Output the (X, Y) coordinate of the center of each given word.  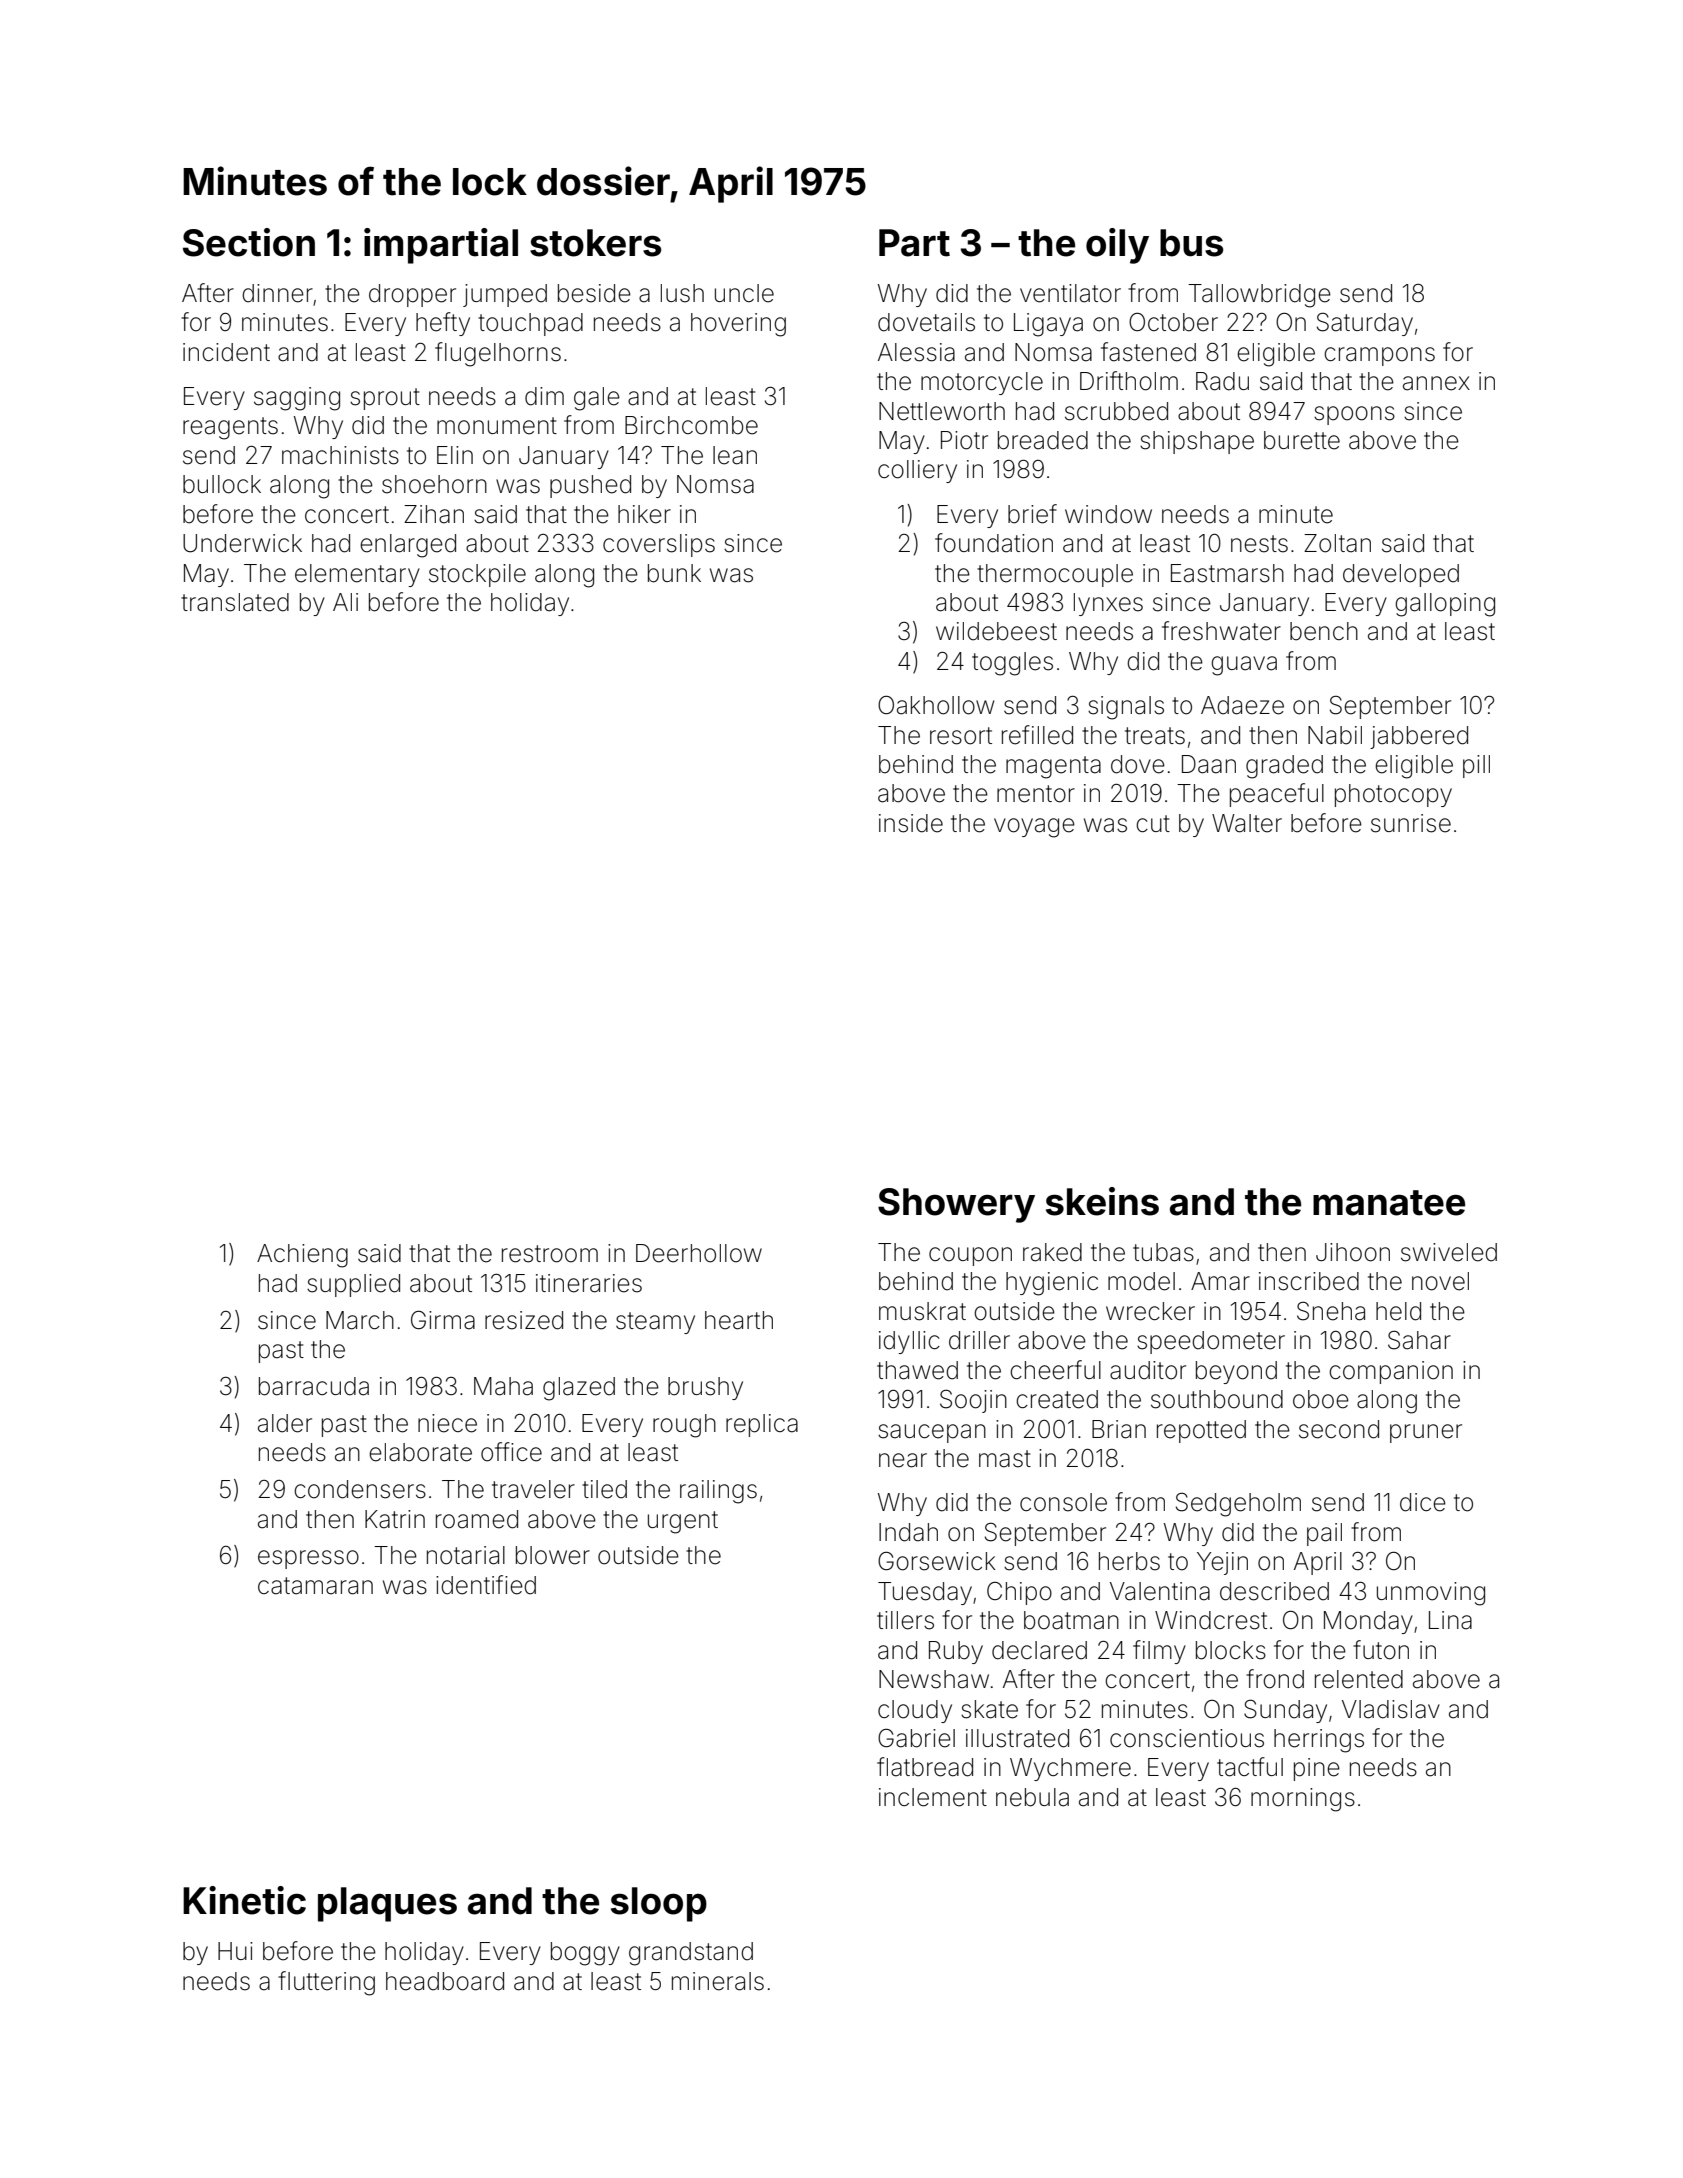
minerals (718, 1981)
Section (249, 242)
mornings (1303, 1800)
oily (1117, 246)
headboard (445, 1981)
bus (1192, 243)
